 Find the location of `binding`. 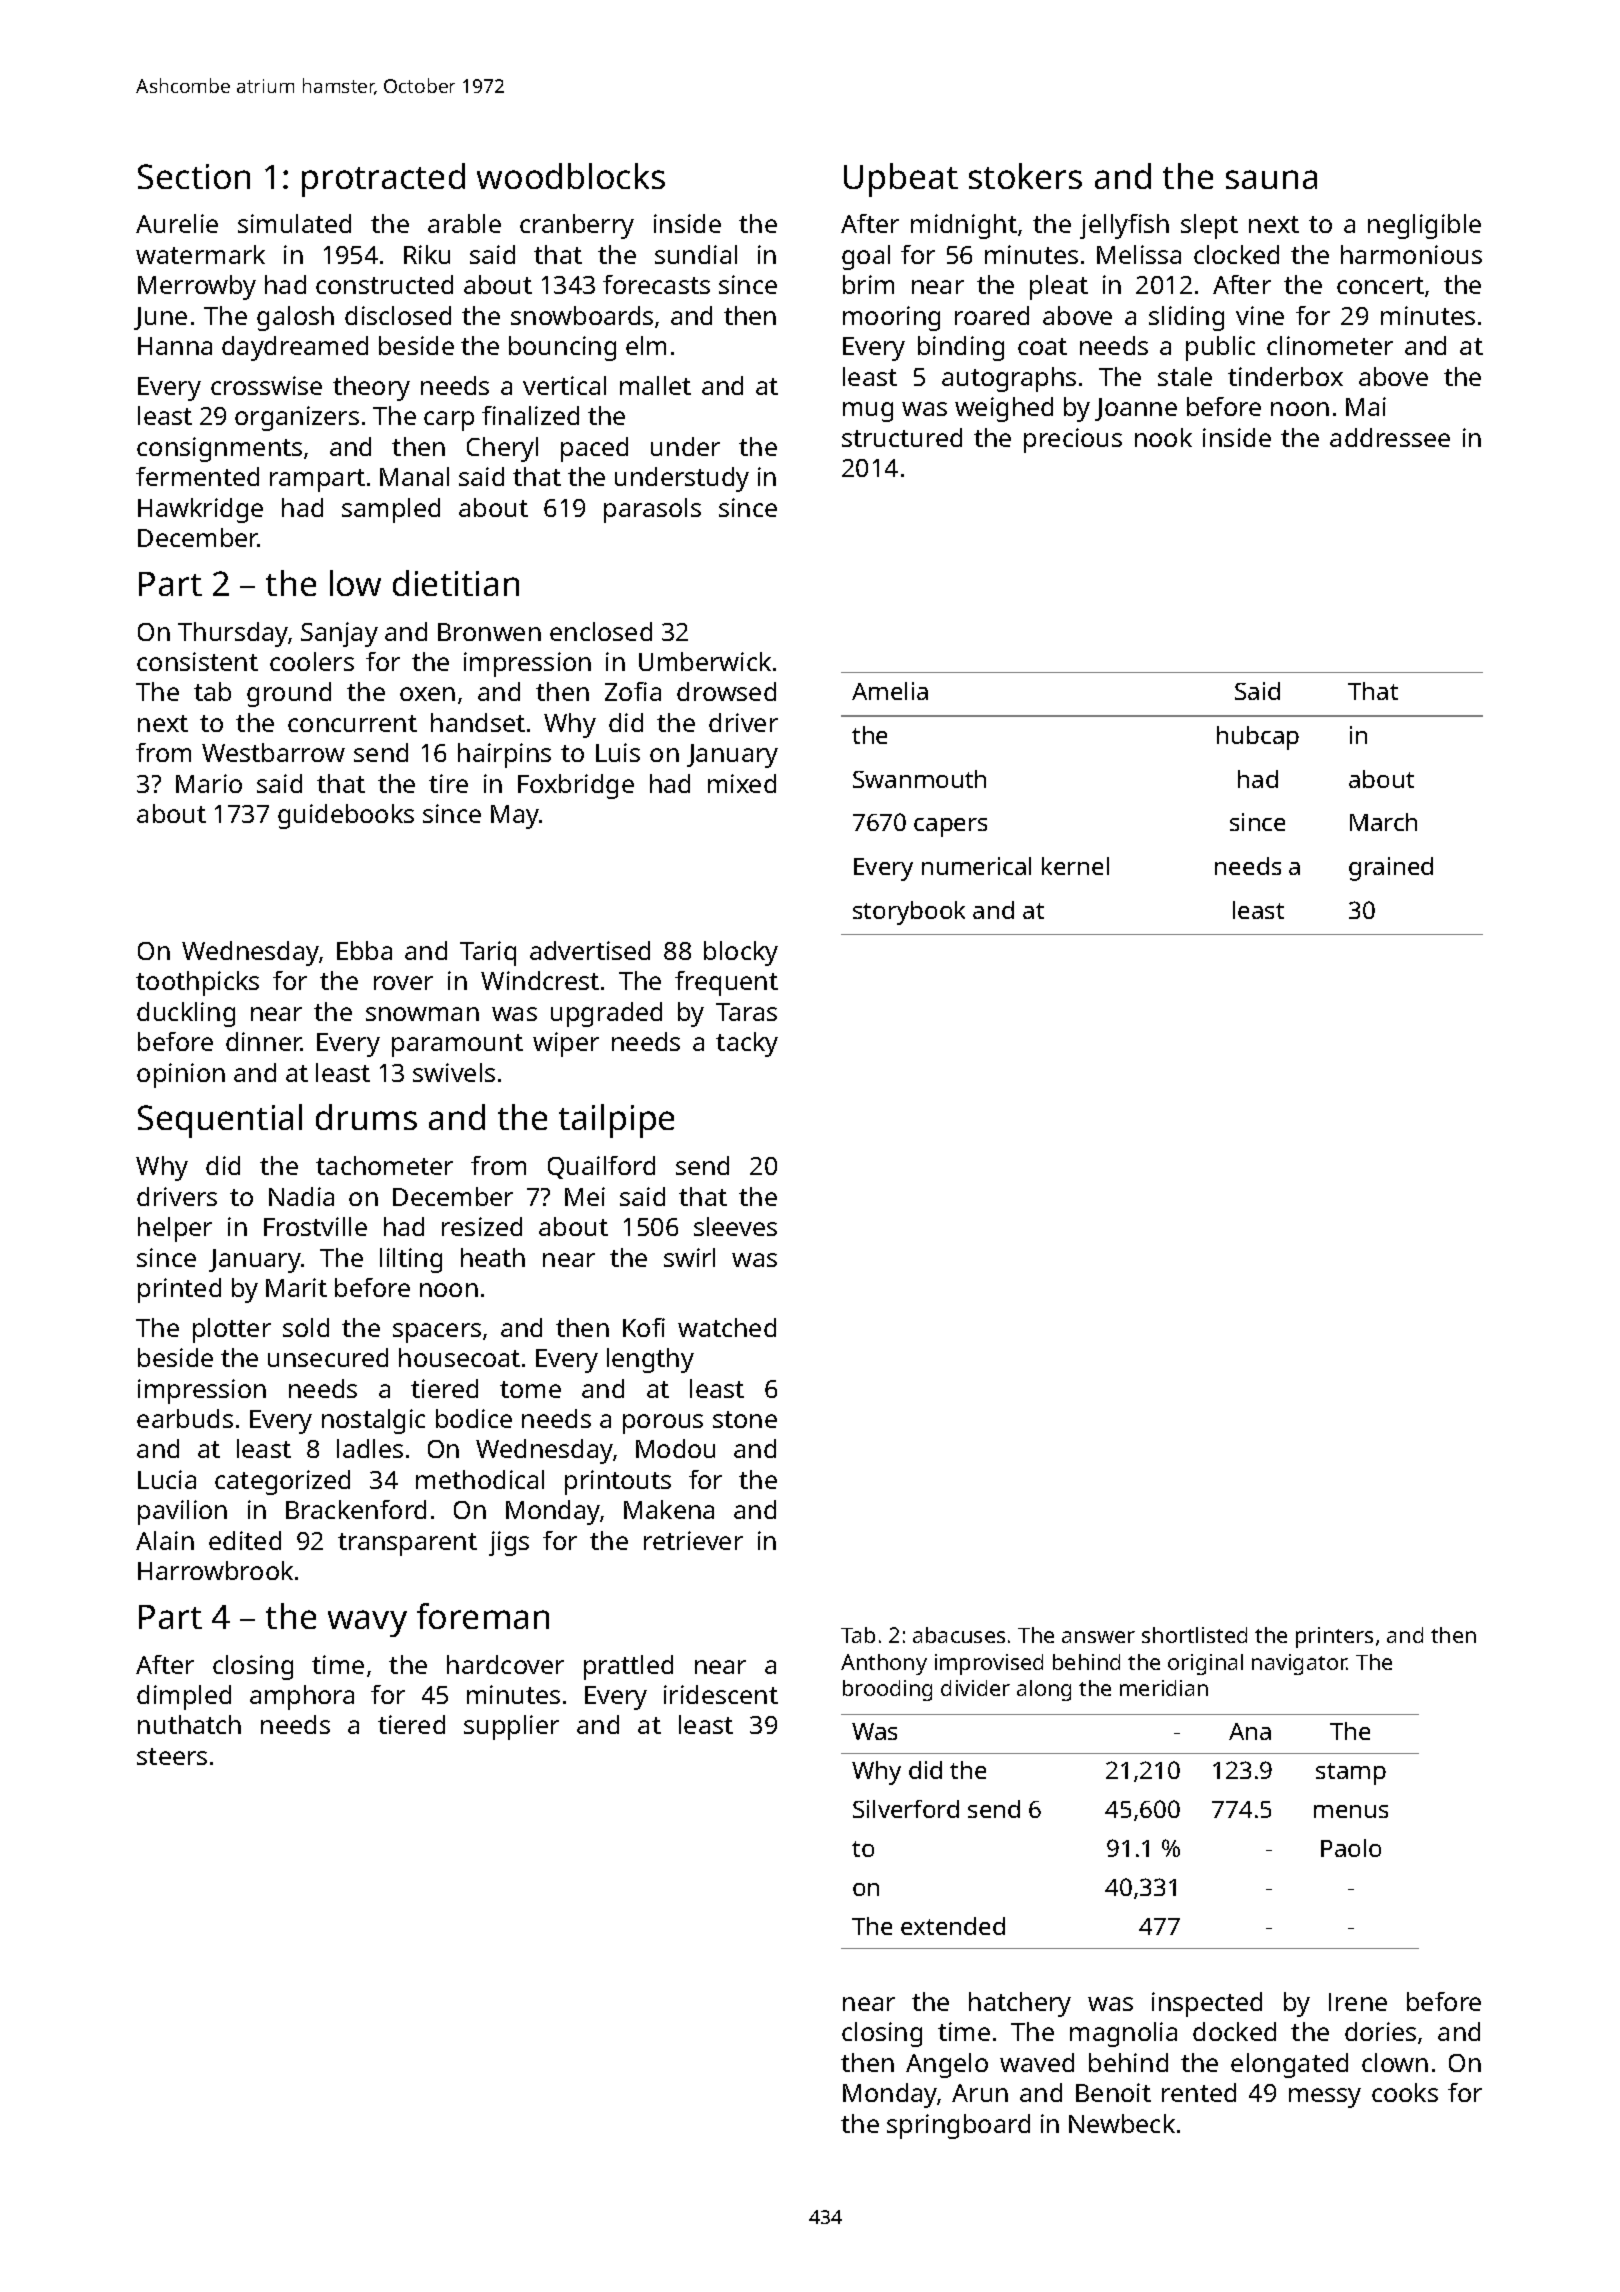

binding is located at coordinates (961, 348).
